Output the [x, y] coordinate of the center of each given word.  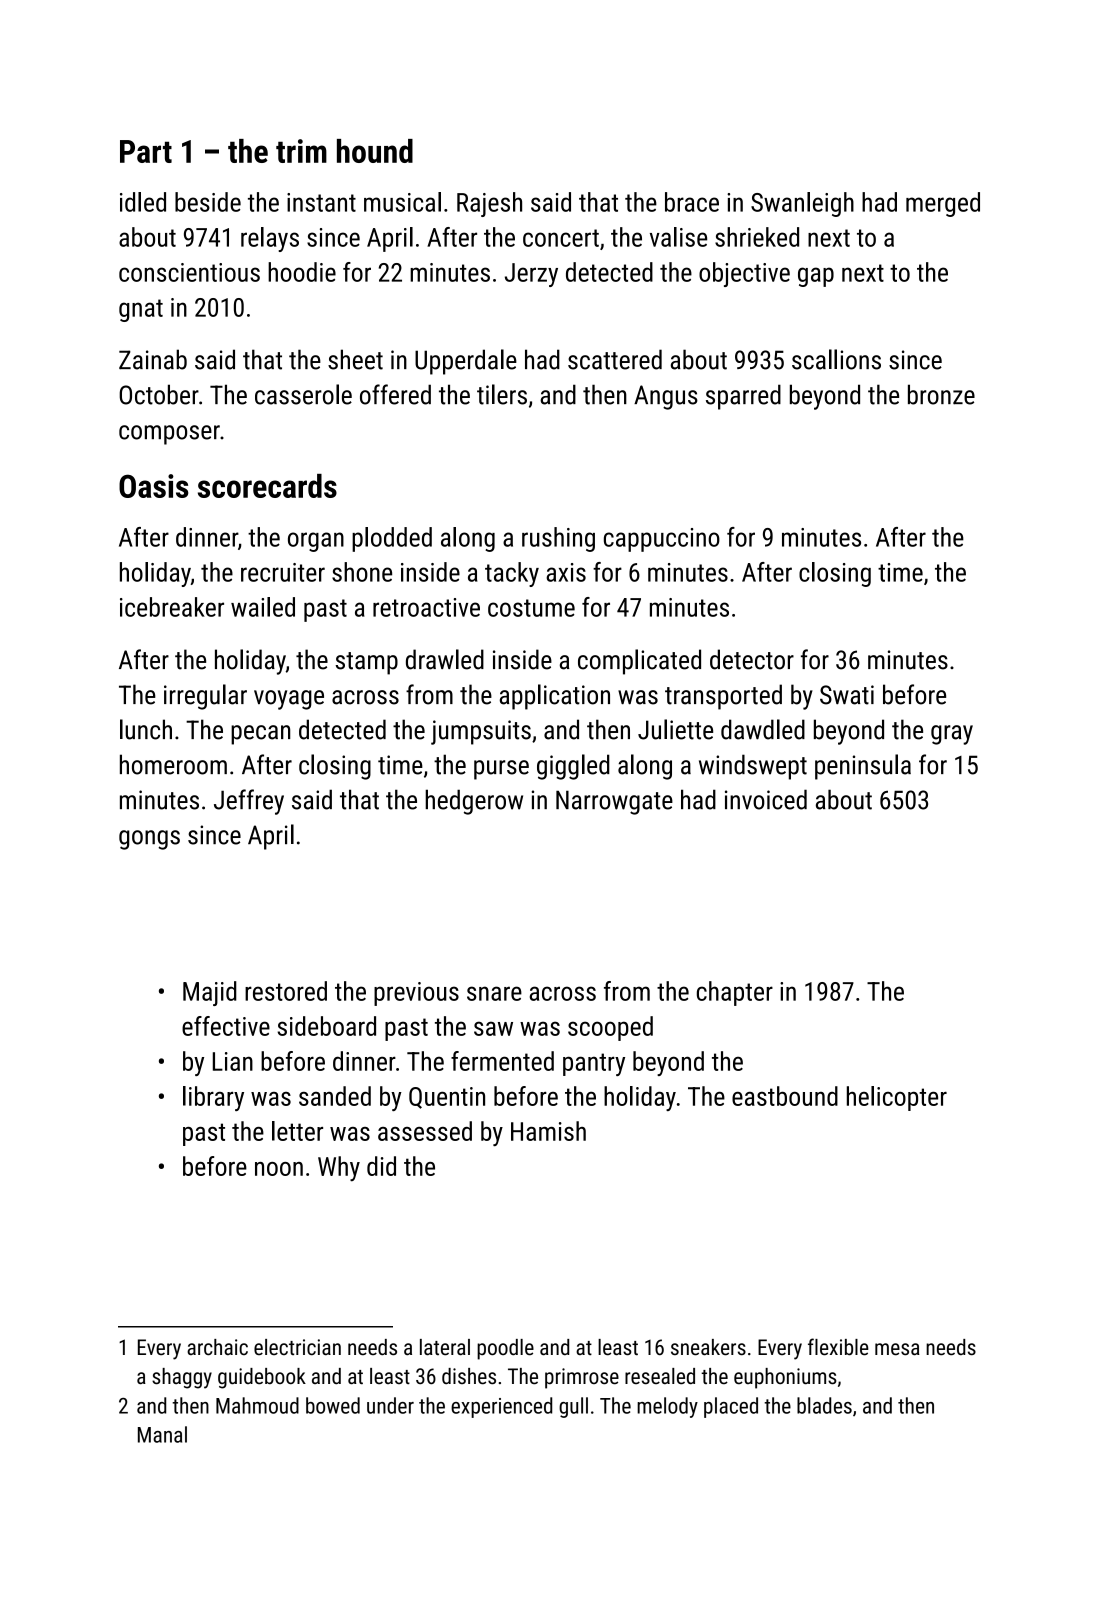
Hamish [548, 1131]
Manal [162, 1434]
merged [943, 204]
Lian [233, 1061]
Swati [847, 695]
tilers [502, 394]
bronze [941, 394]
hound [375, 151]
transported [723, 697]
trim [301, 151]
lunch [146, 729]
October [159, 394]
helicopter [897, 1098]
